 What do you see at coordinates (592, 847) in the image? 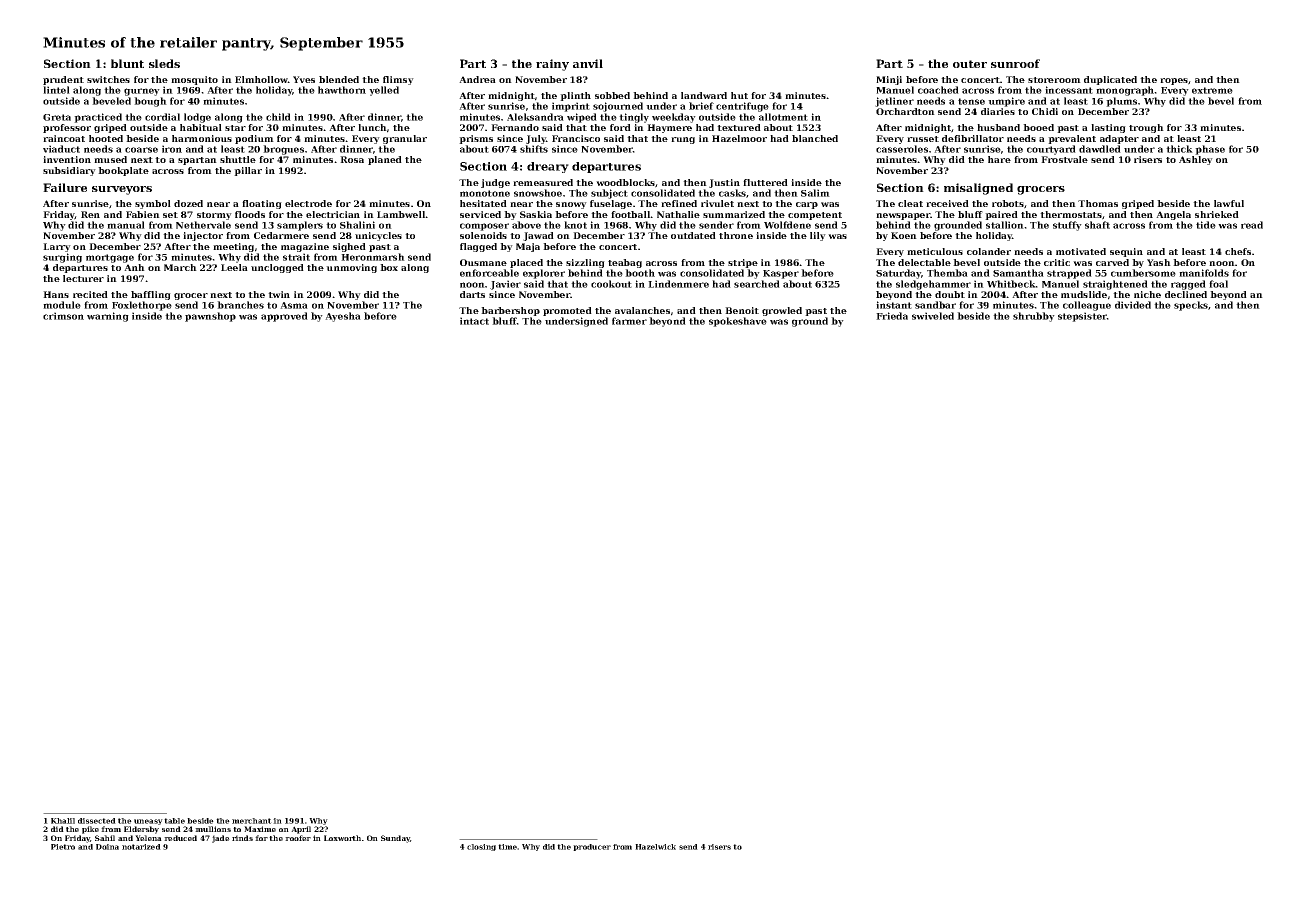
I see `producer` at bounding box center [592, 847].
